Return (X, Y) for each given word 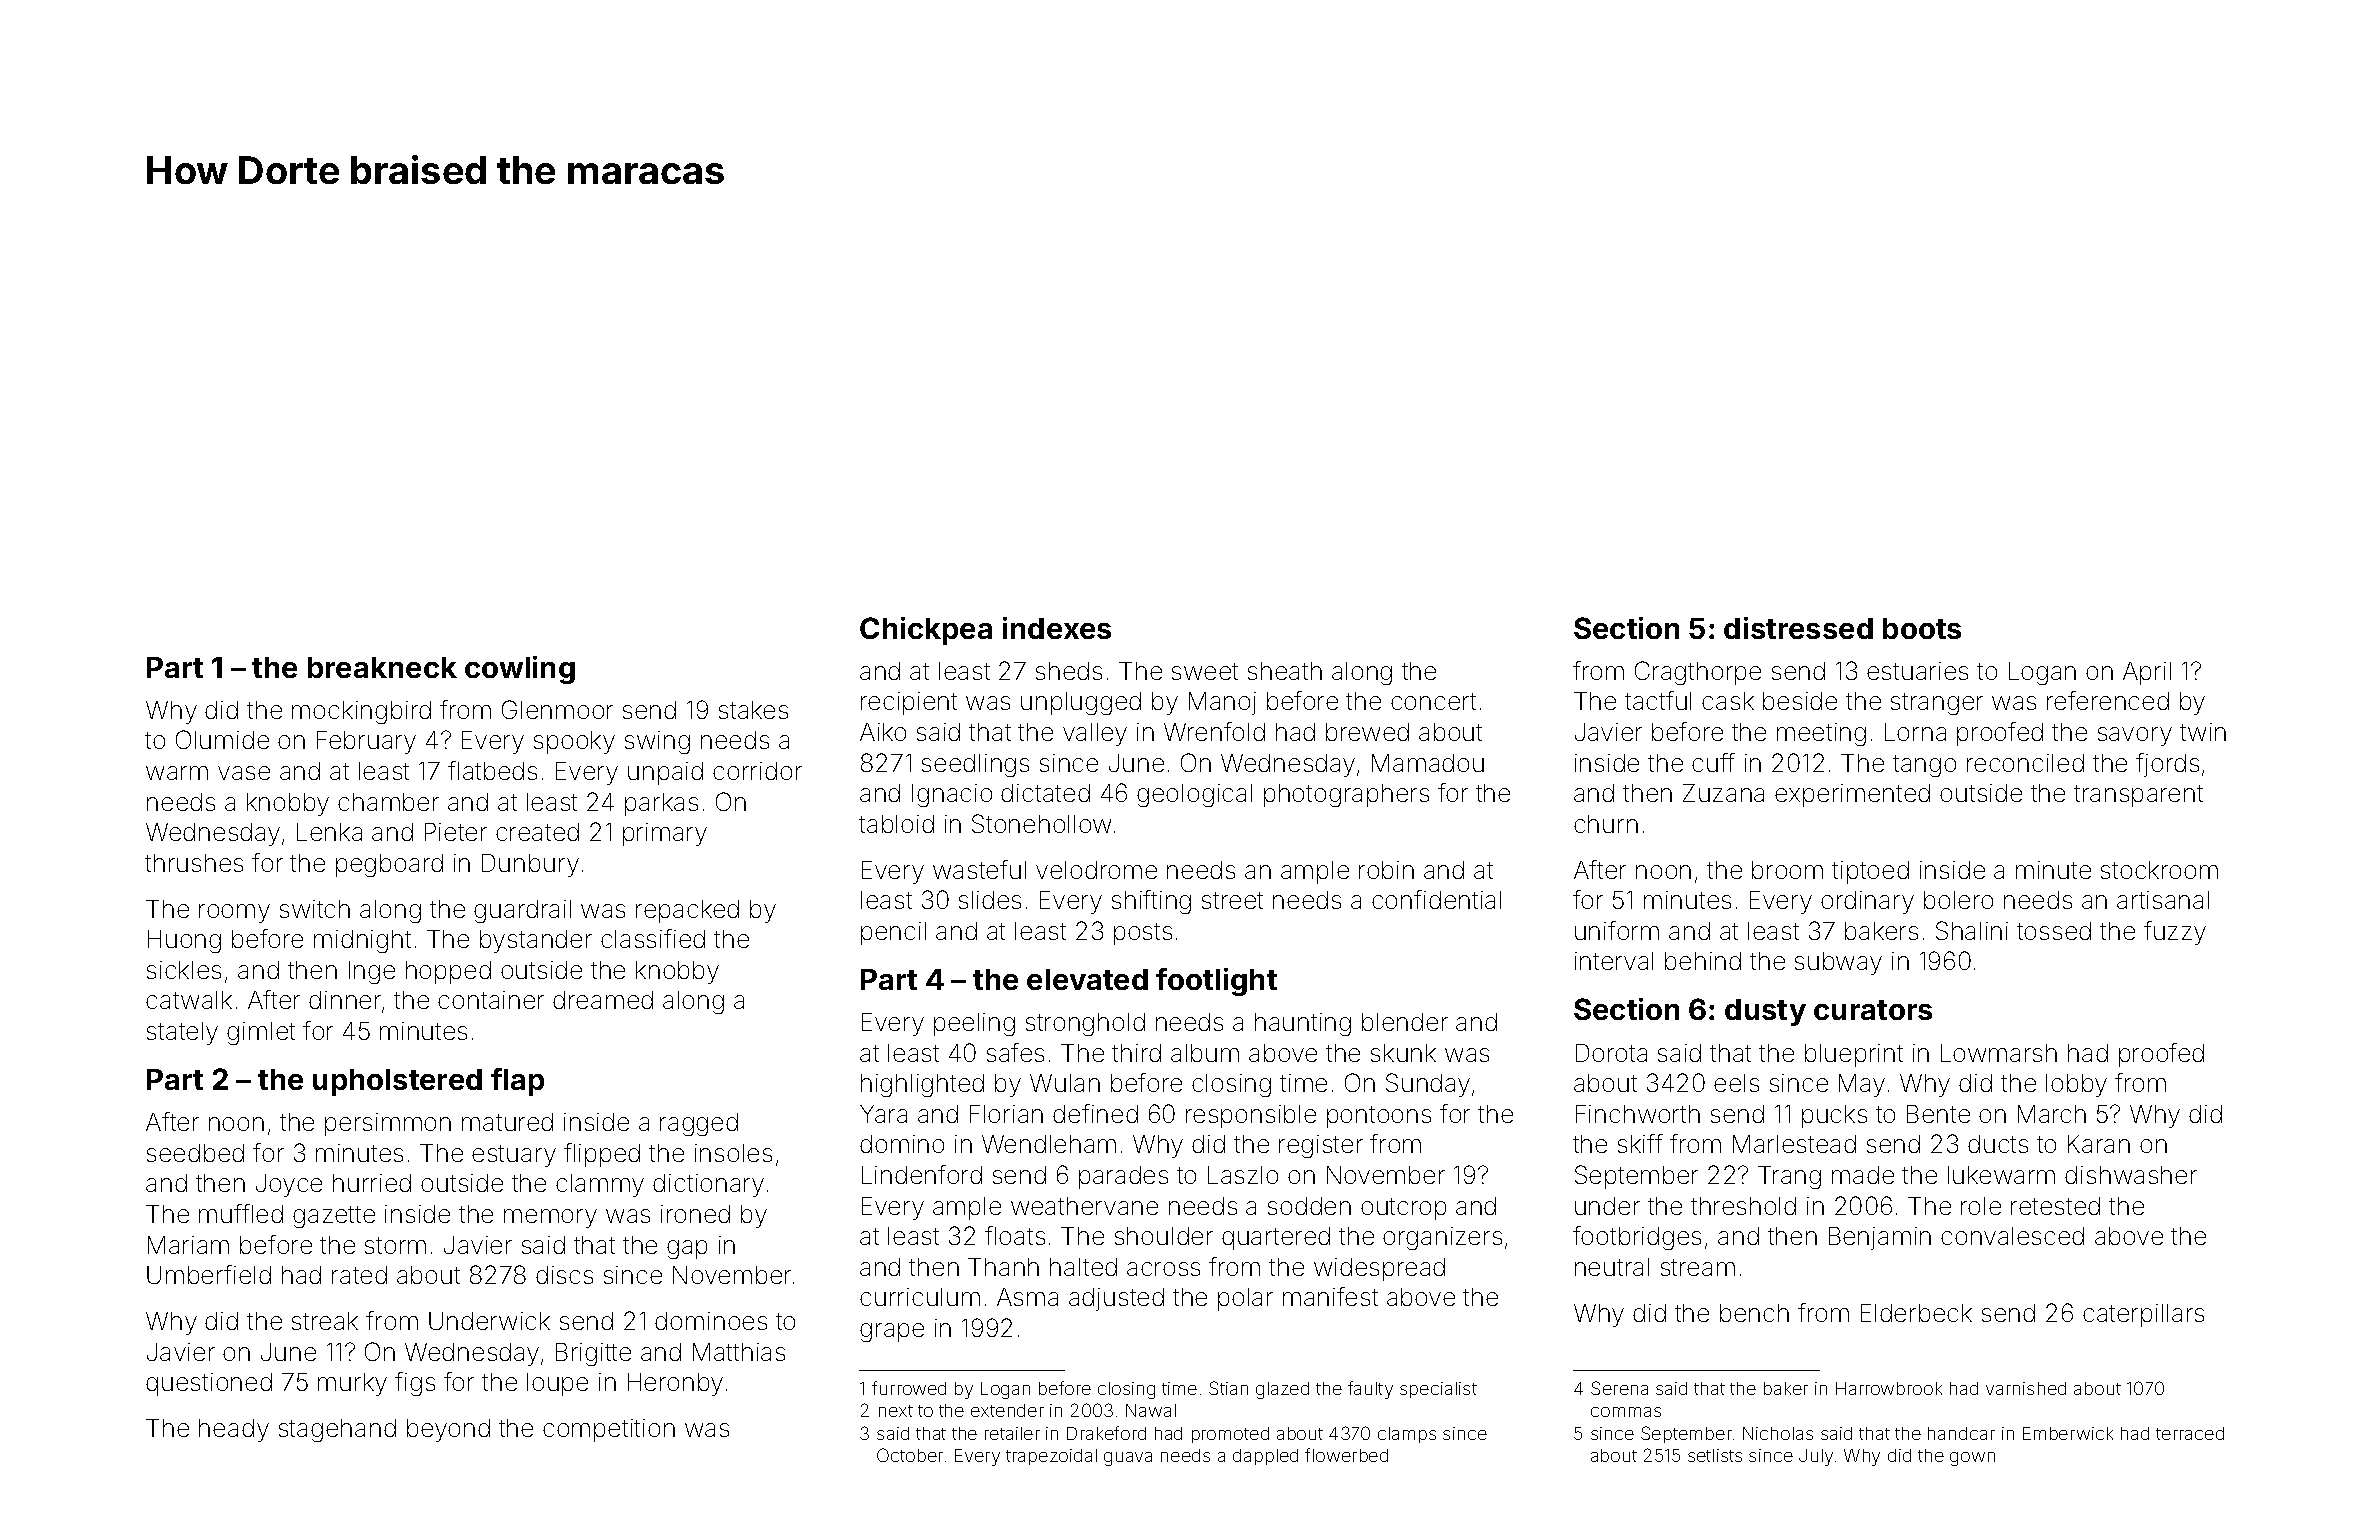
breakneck (382, 667)
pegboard (389, 865)
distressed (1798, 628)
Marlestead (1794, 1144)
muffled (241, 1213)
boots (1922, 628)
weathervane (1084, 1206)
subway (1838, 963)
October (910, 1455)
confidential (1436, 899)
